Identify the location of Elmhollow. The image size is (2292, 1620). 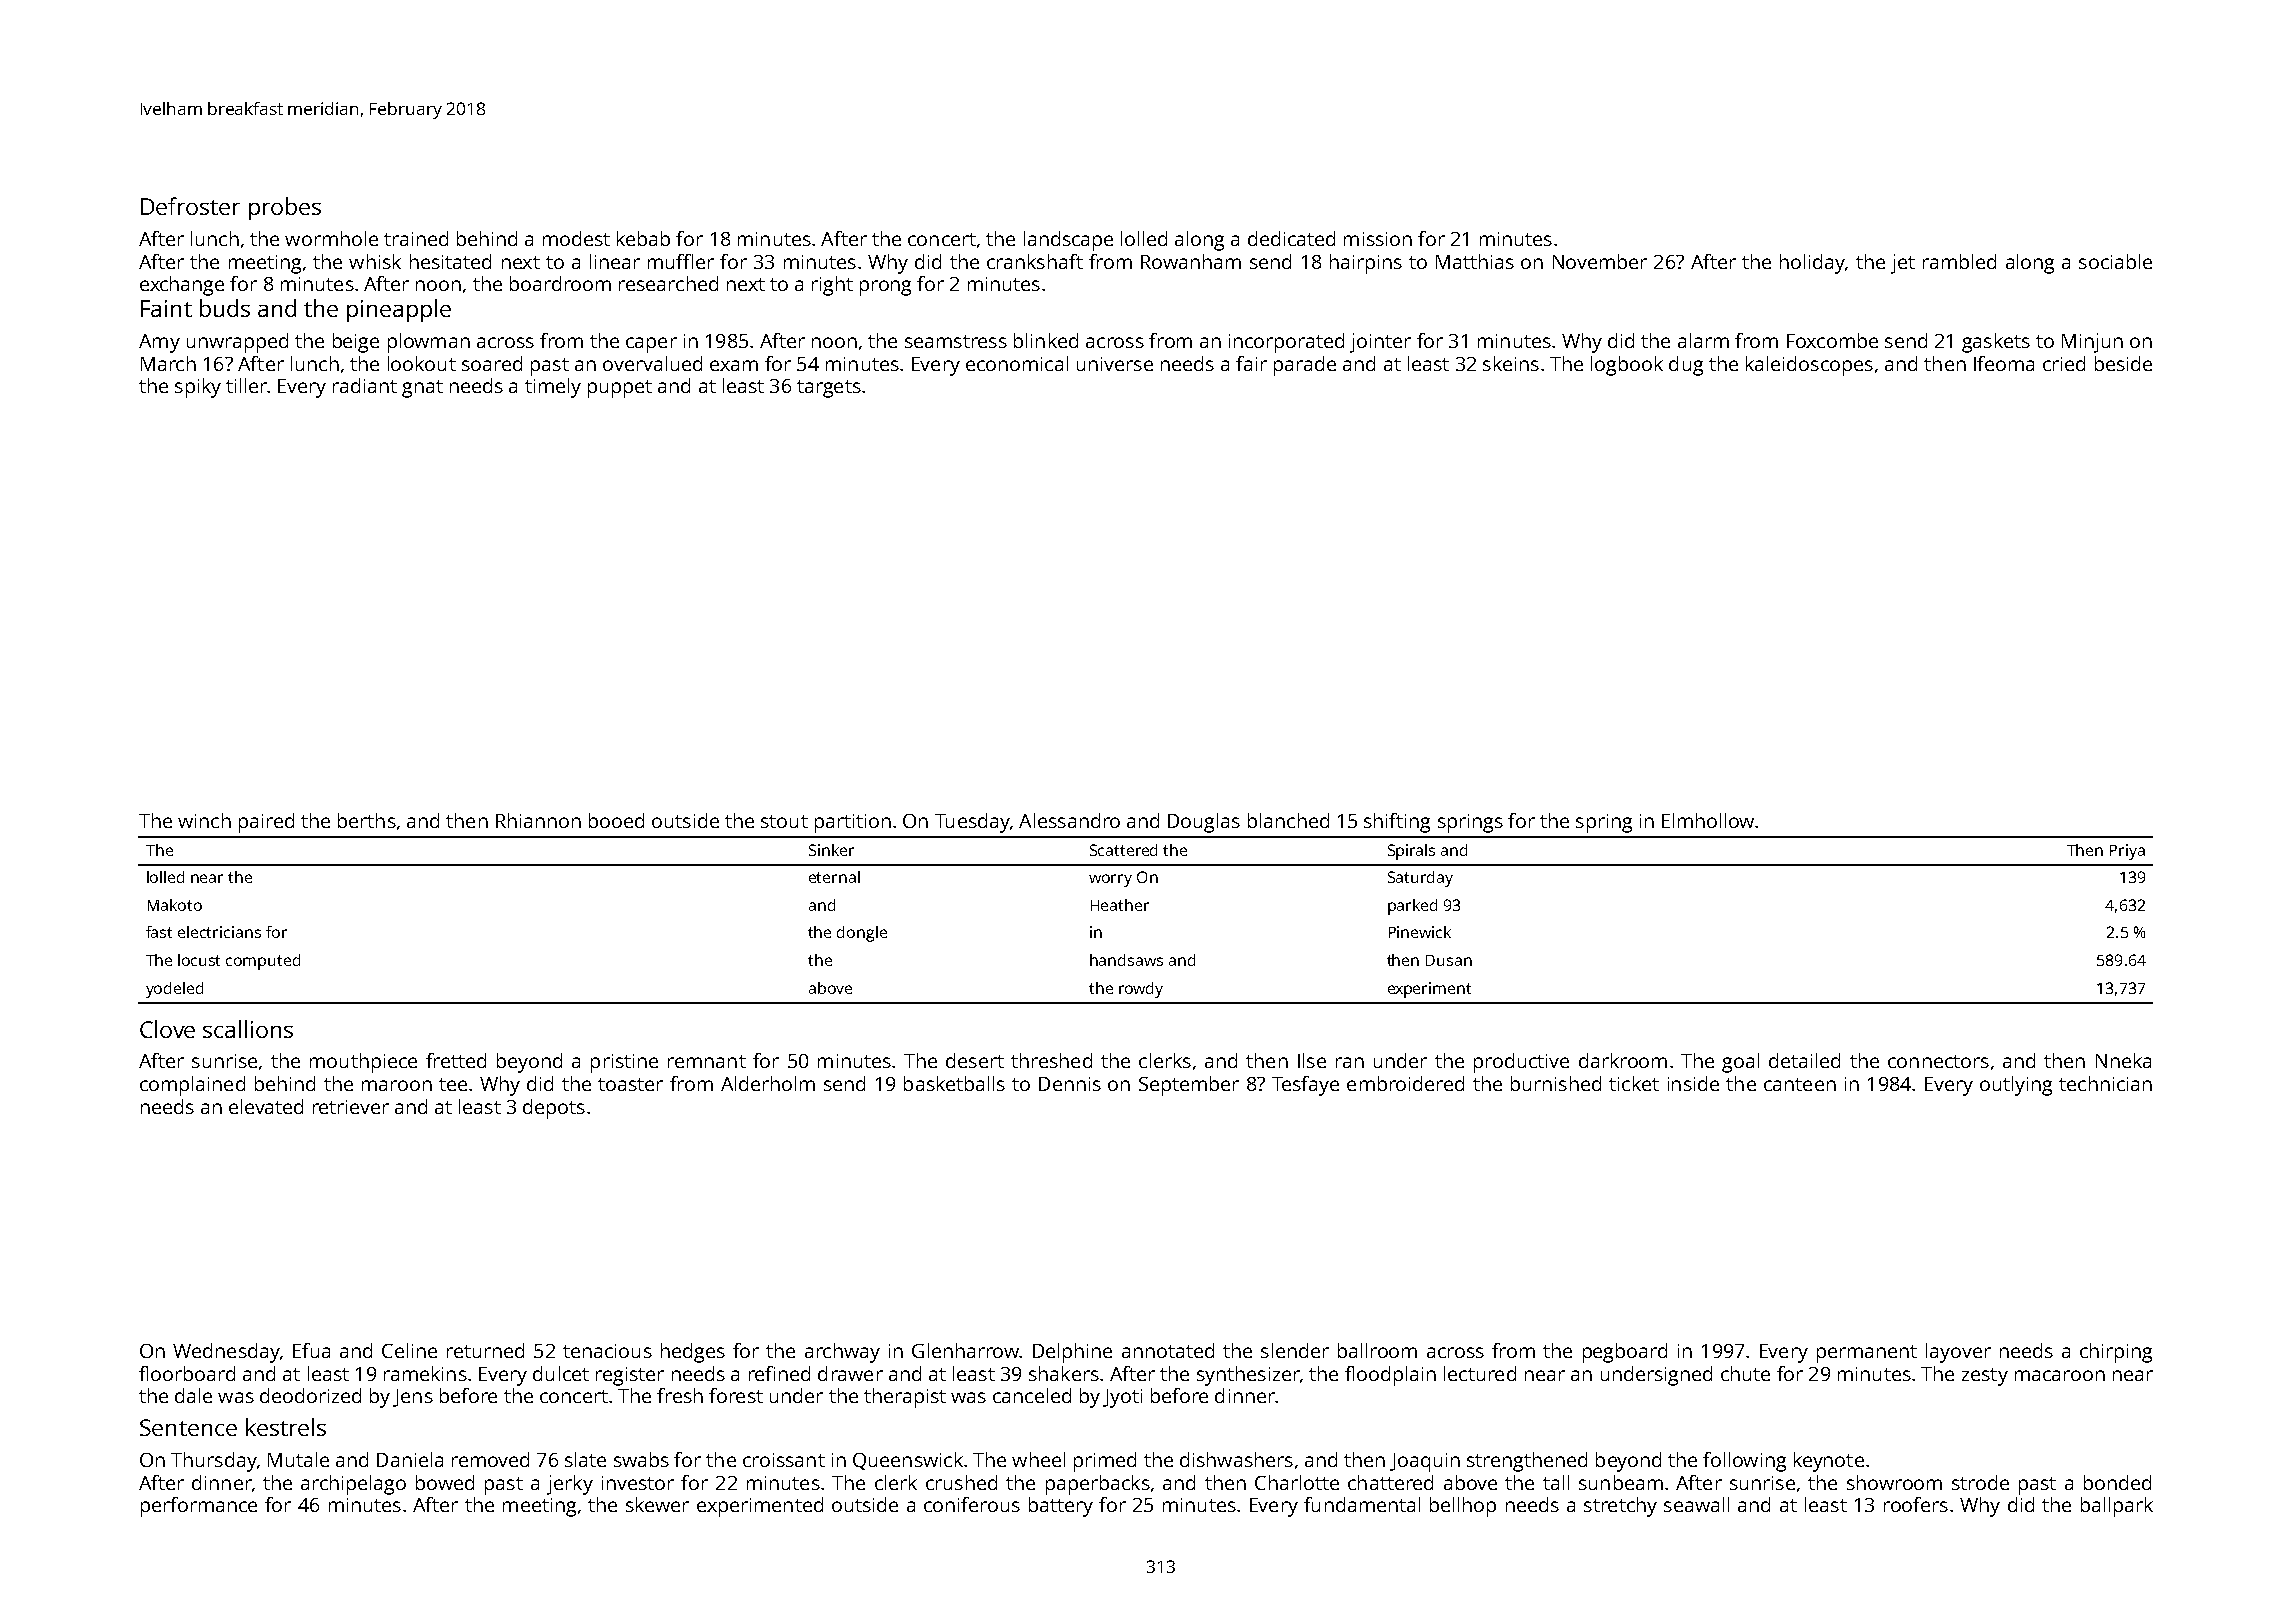
(1708, 820).
